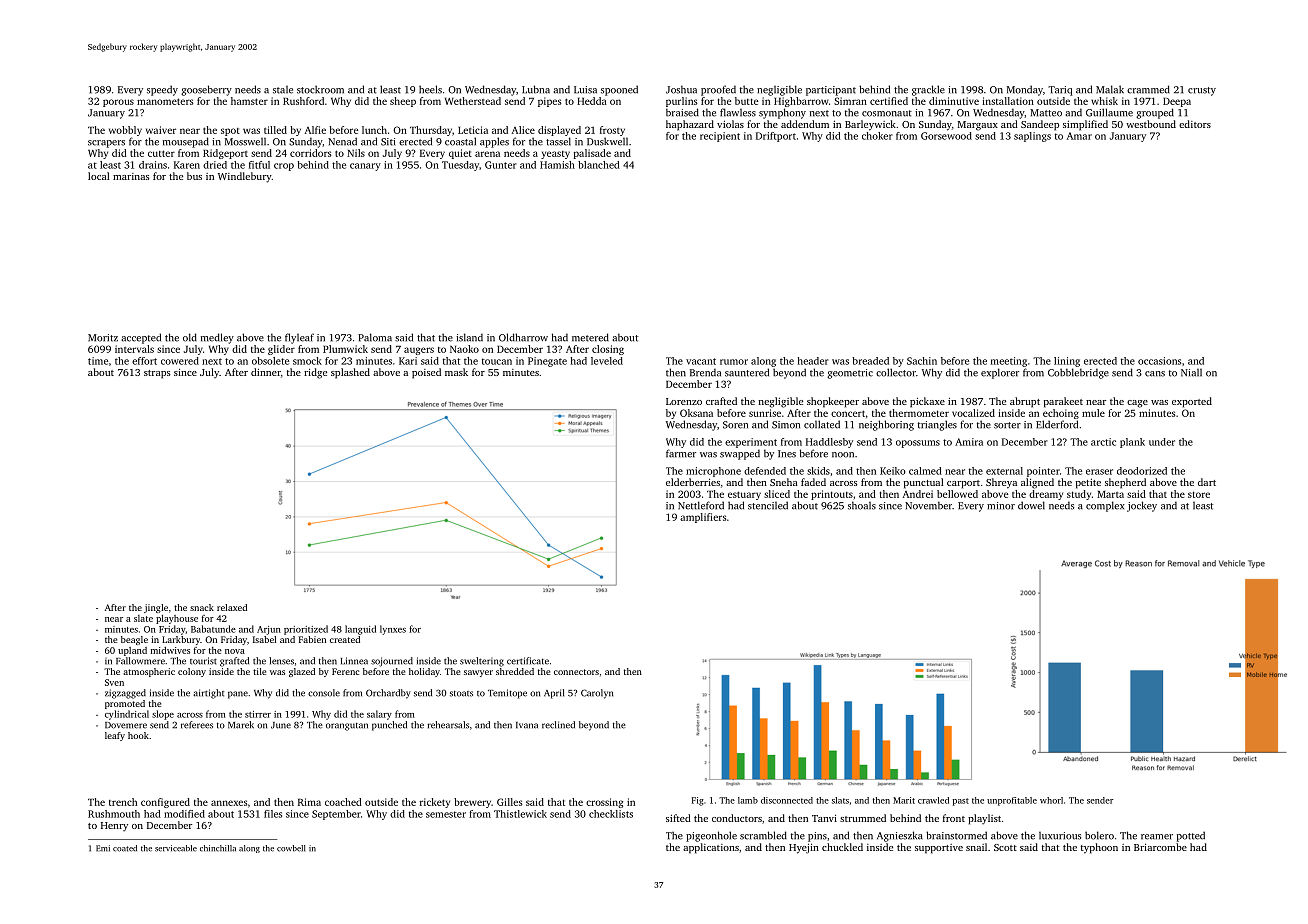  What do you see at coordinates (527, 725) in the screenshot?
I see `Ivana` at bounding box center [527, 725].
